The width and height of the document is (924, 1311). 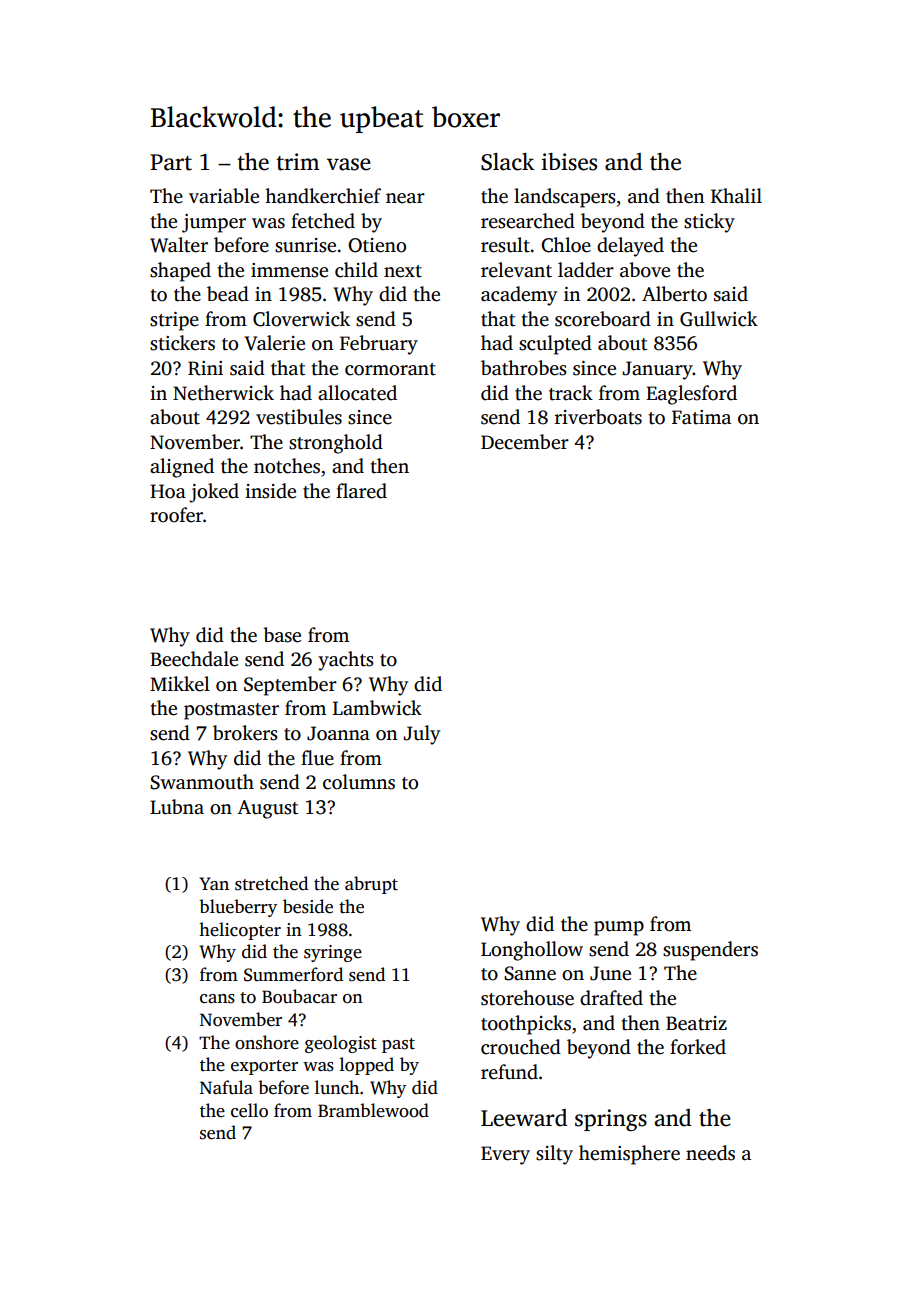 What do you see at coordinates (691, 395) in the document?
I see `Eaglesford` at bounding box center [691, 395].
